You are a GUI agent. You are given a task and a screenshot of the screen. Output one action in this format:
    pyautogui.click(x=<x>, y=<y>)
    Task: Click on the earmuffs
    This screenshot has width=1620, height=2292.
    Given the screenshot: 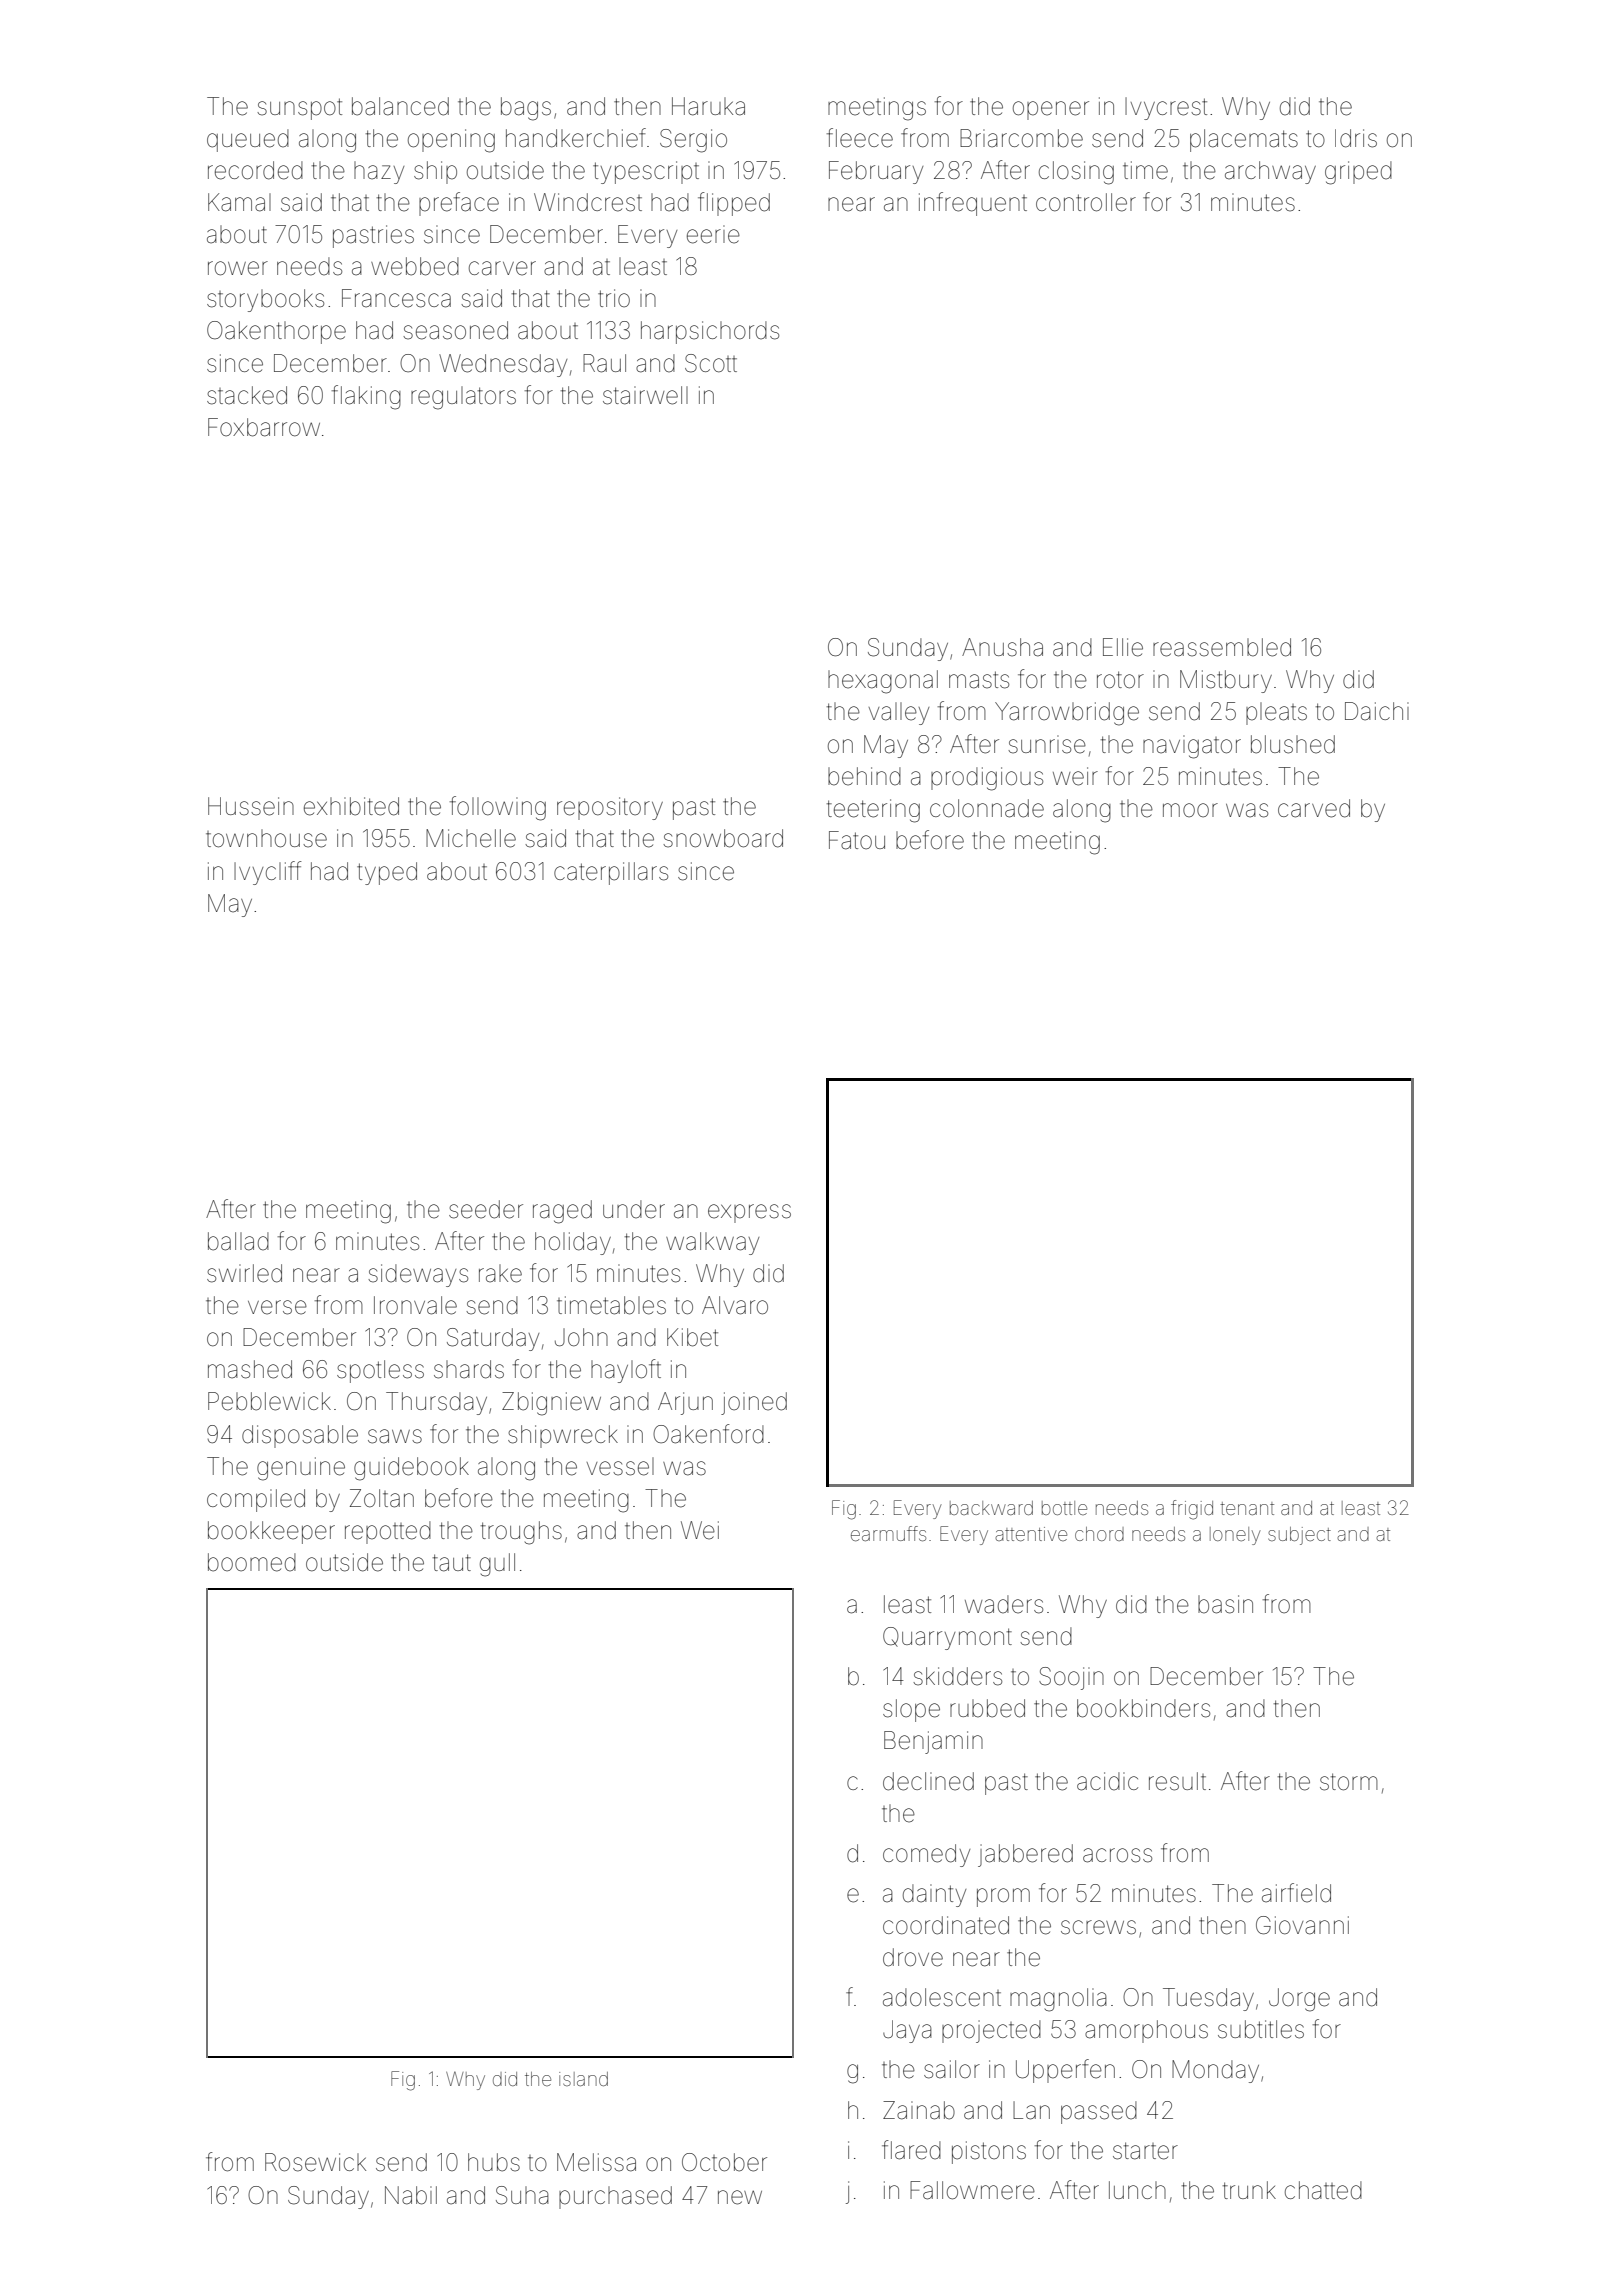 What is the action you would take?
    pyautogui.click(x=888, y=1533)
